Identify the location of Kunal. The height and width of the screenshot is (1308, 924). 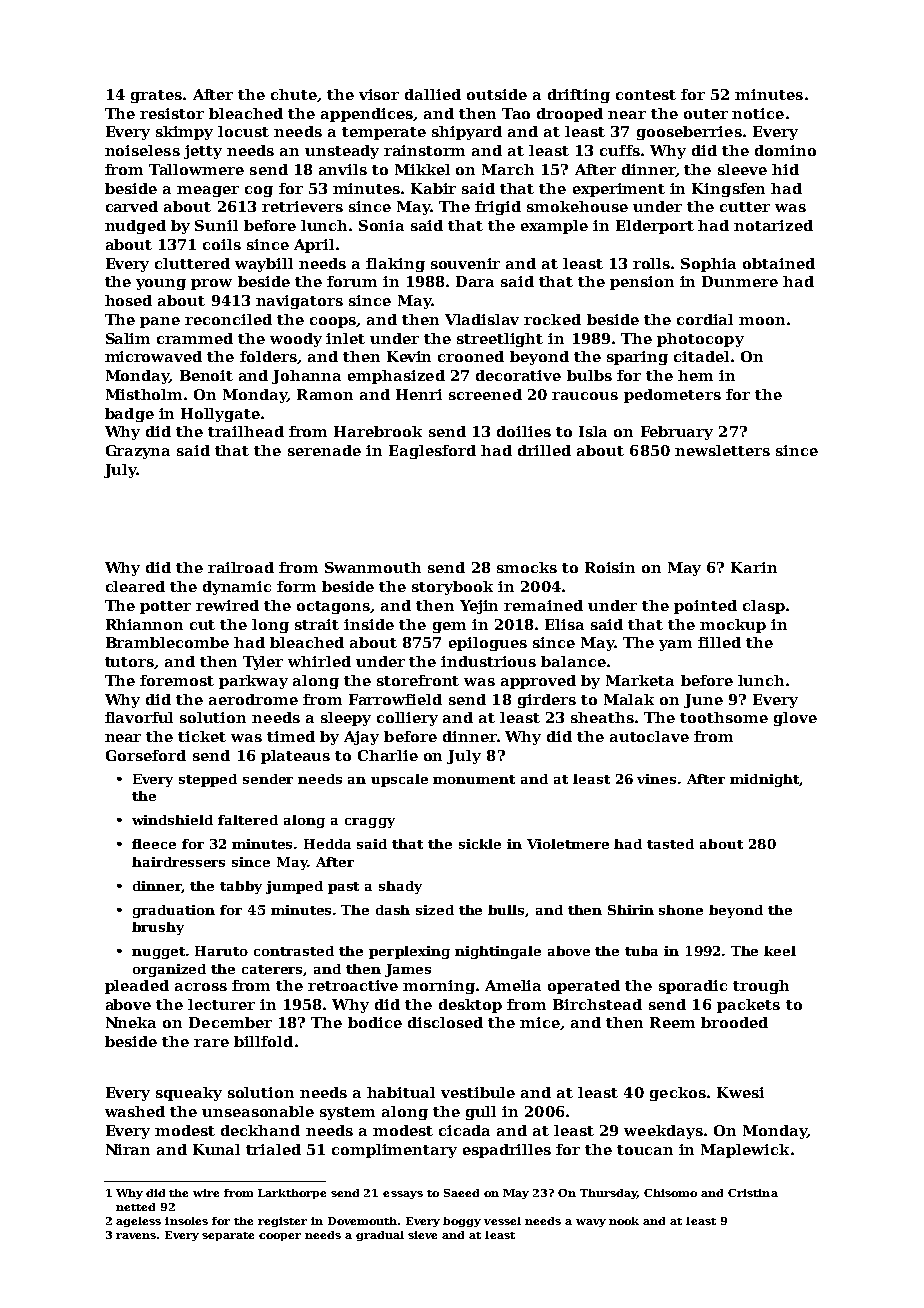
(216, 1149).
